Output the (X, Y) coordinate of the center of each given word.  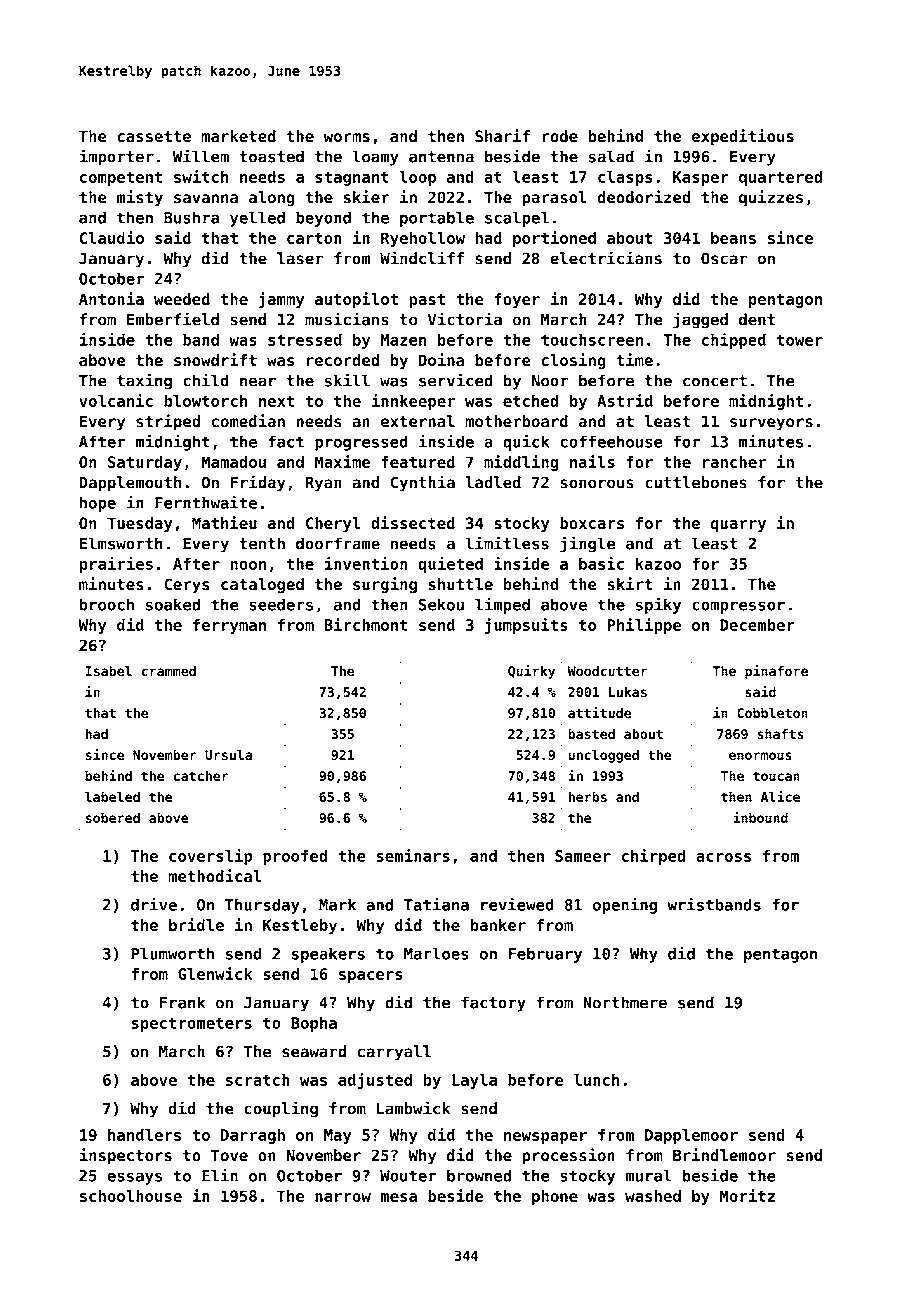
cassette (154, 136)
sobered (112, 817)
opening (625, 905)
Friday (257, 483)
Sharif (502, 135)
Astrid (625, 400)
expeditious (743, 137)
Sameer (583, 856)
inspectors (125, 1156)
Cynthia (422, 483)
